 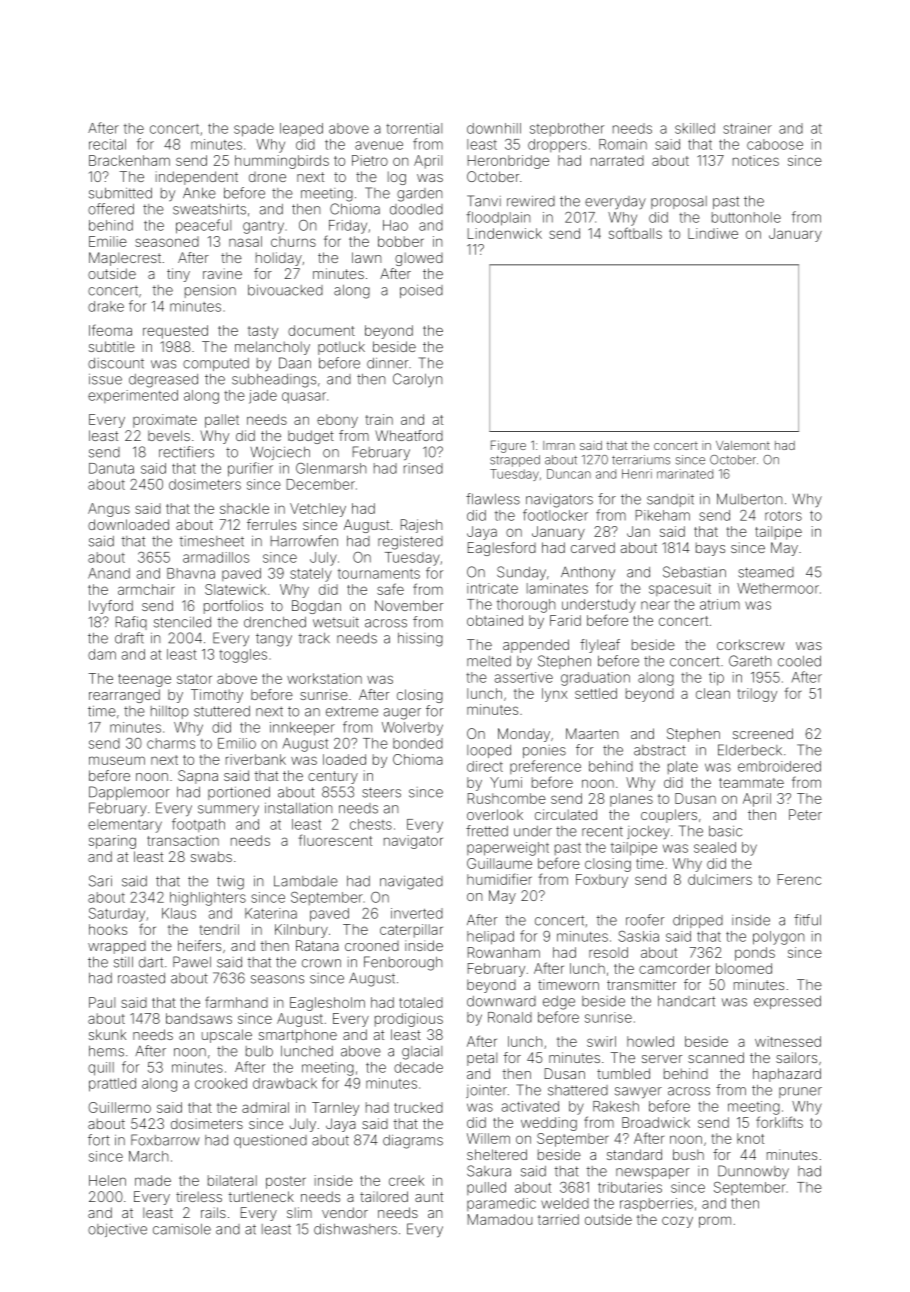 I want to click on December, so click(x=321, y=484).
